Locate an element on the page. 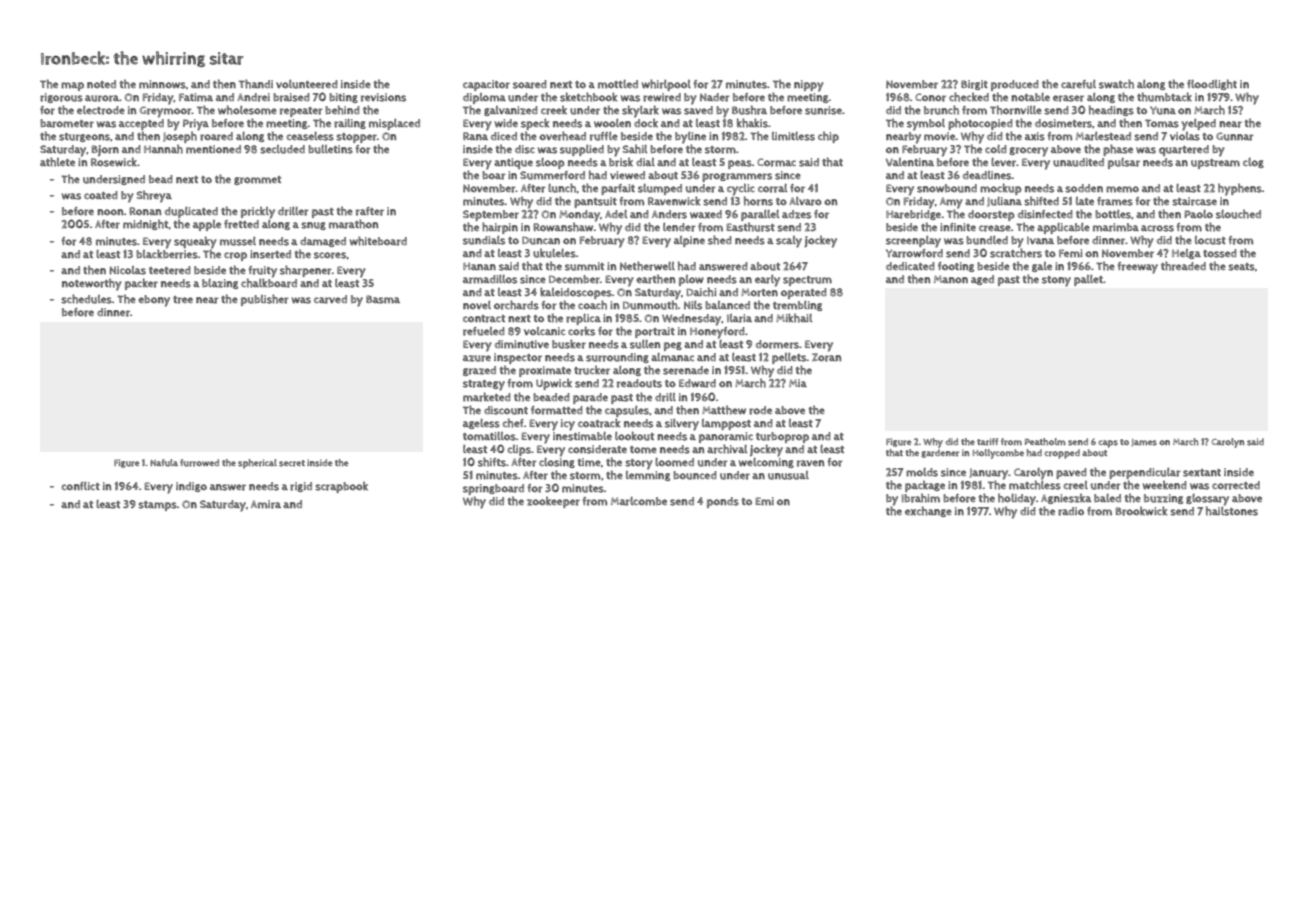 The width and height of the page is (1308, 924). saved is located at coordinates (698, 110).
